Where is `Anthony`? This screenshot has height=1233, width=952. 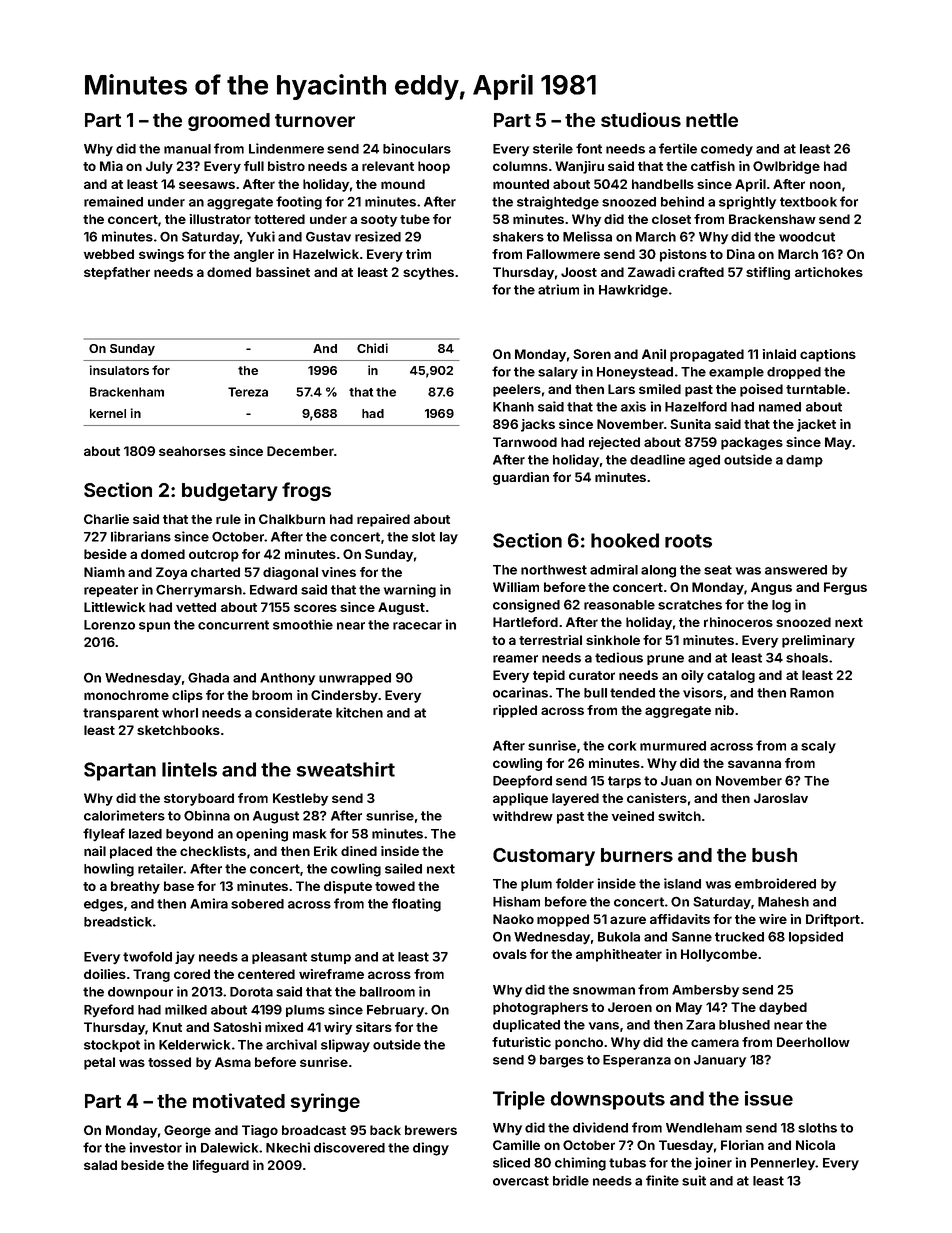 Anthony is located at coordinates (287, 679).
